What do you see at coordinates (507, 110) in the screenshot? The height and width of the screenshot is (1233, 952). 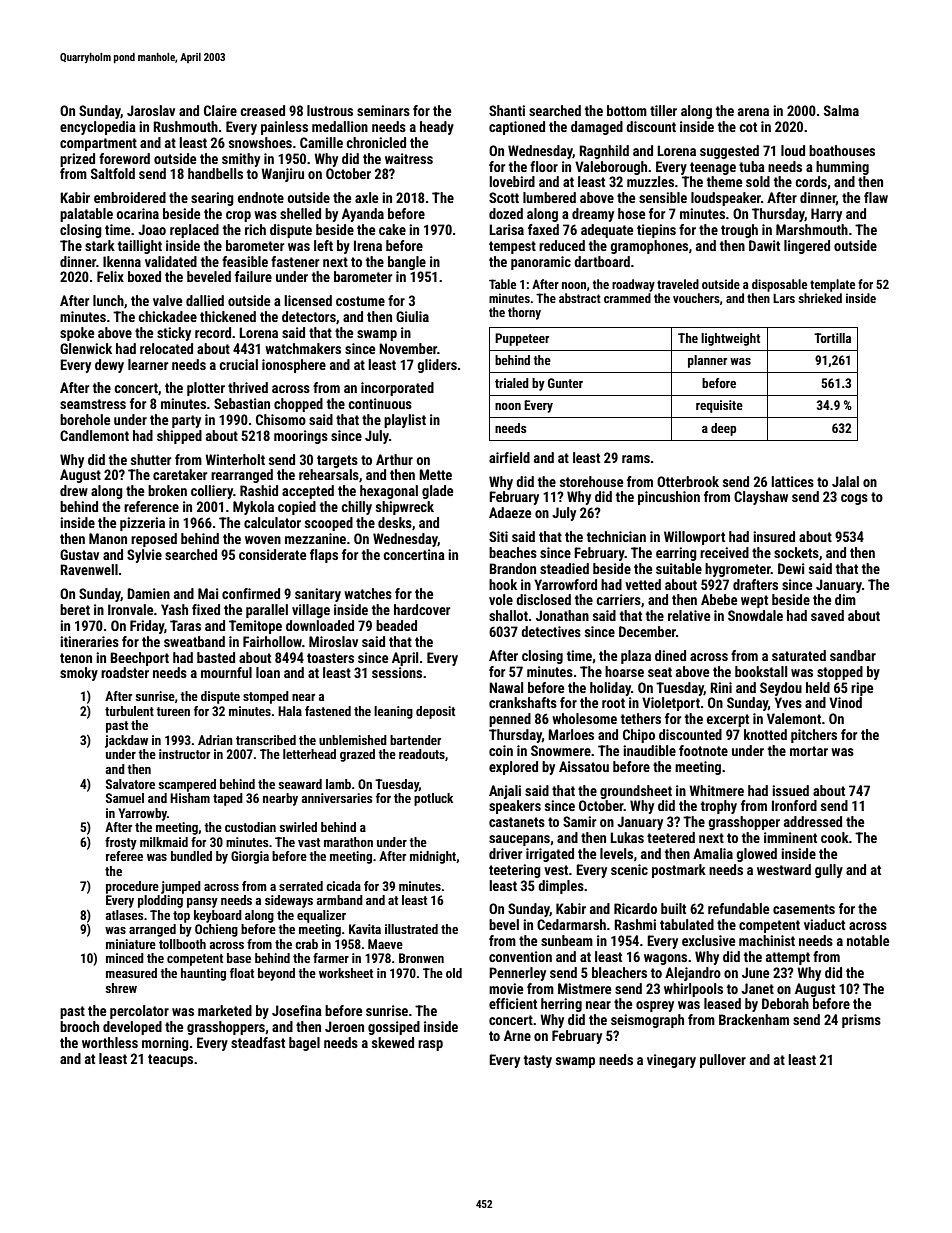 I see `Shanti` at bounding box center [507, 110].
